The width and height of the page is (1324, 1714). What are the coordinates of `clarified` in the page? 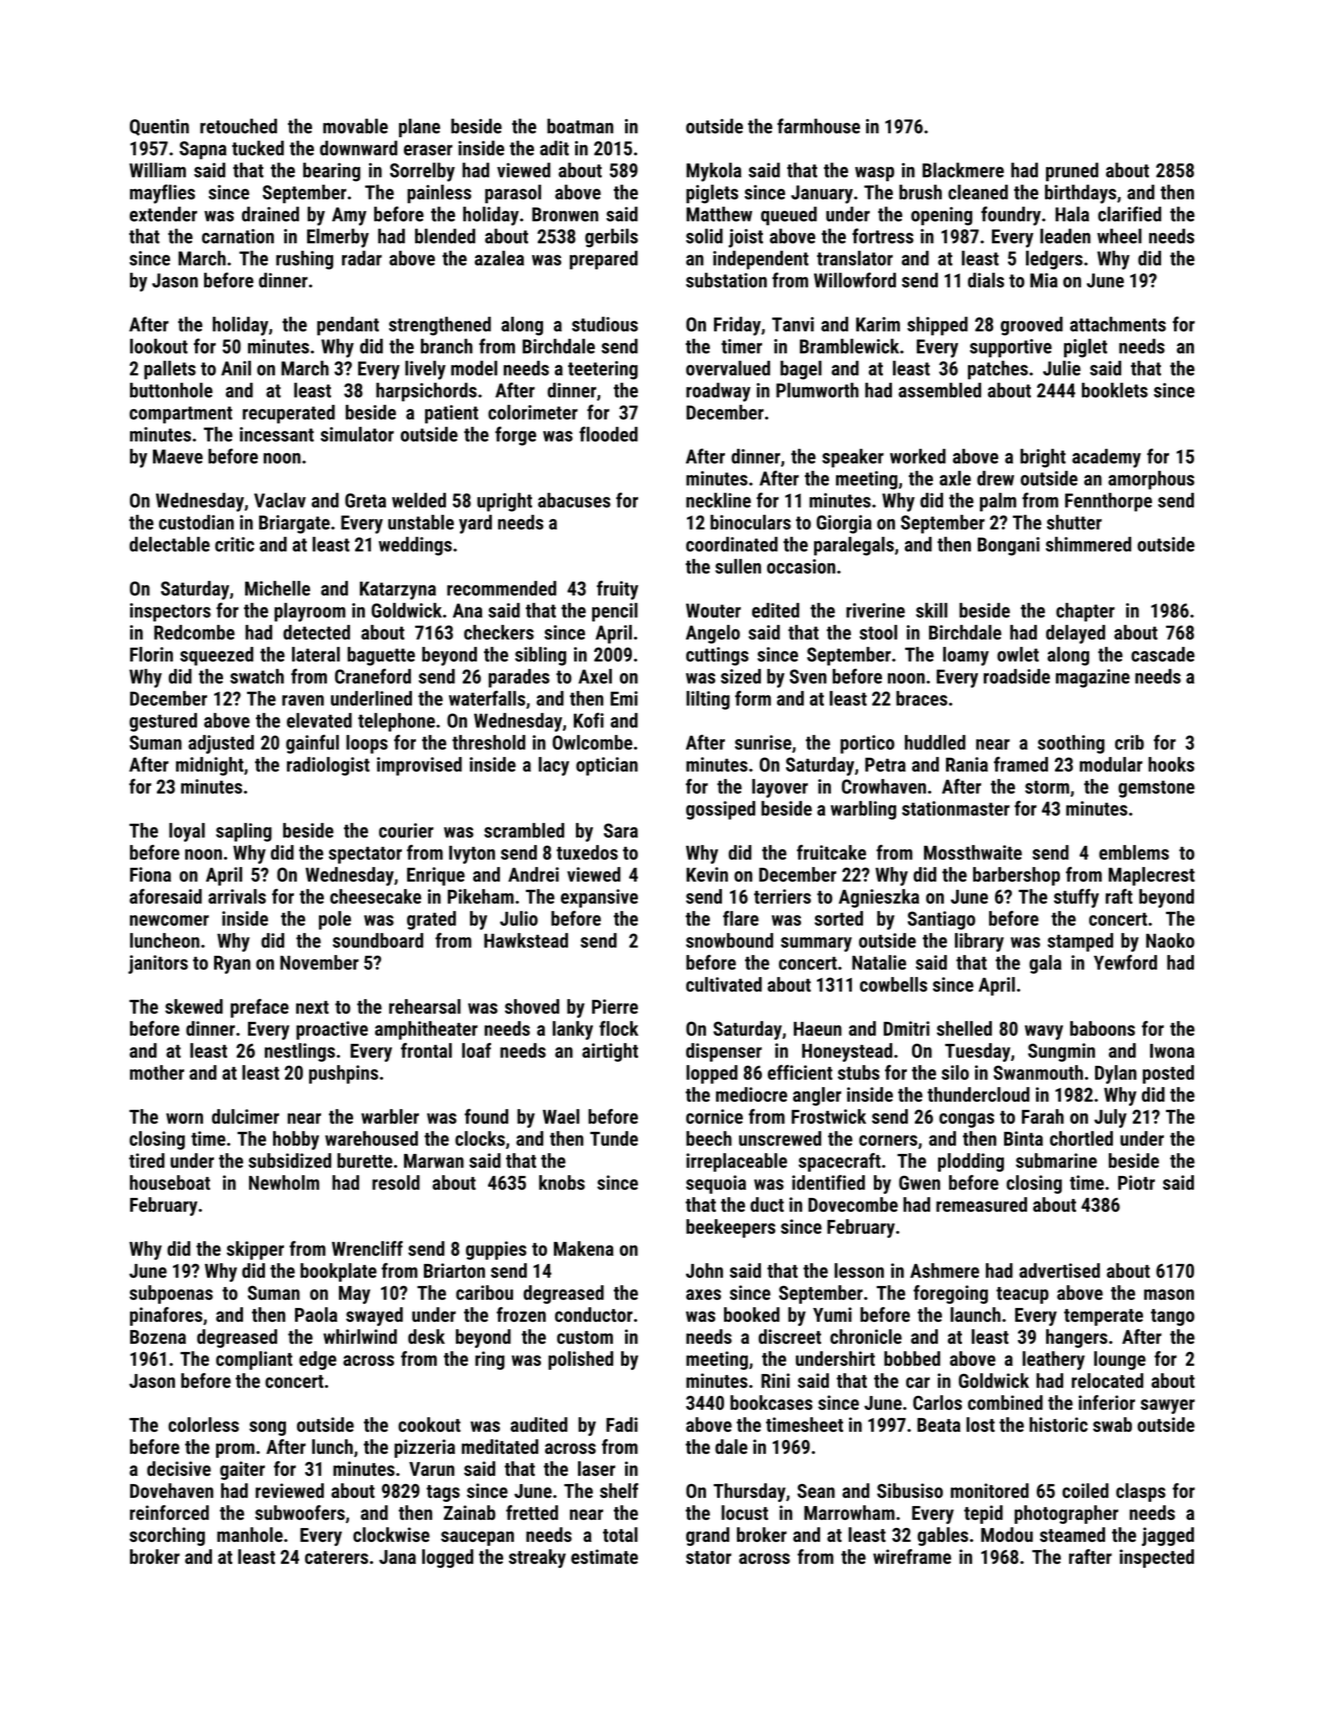 It's located at (1129, 214).
